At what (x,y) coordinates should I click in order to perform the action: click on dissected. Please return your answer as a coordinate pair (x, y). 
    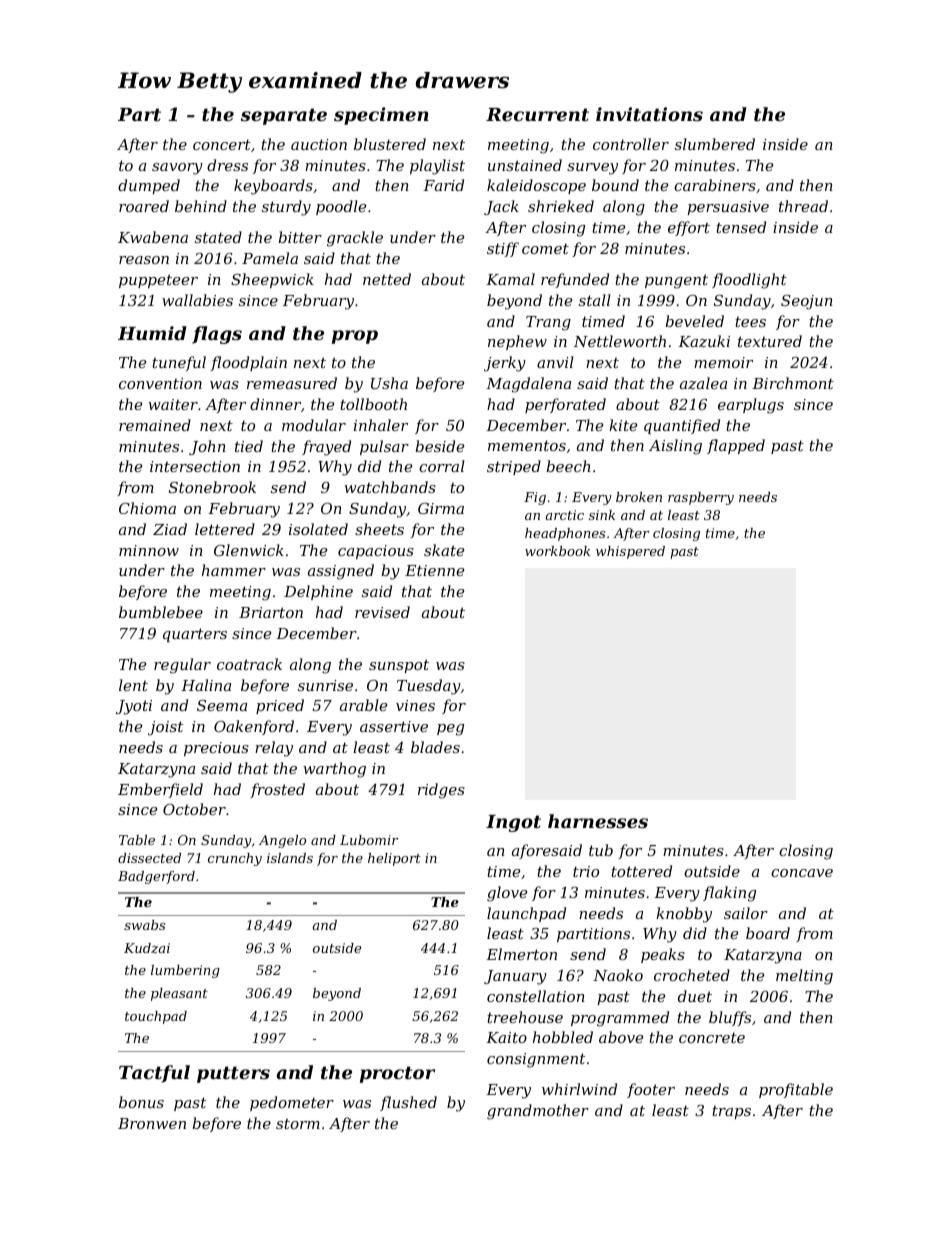
    Looking at the image, I should click on (149, 858).
